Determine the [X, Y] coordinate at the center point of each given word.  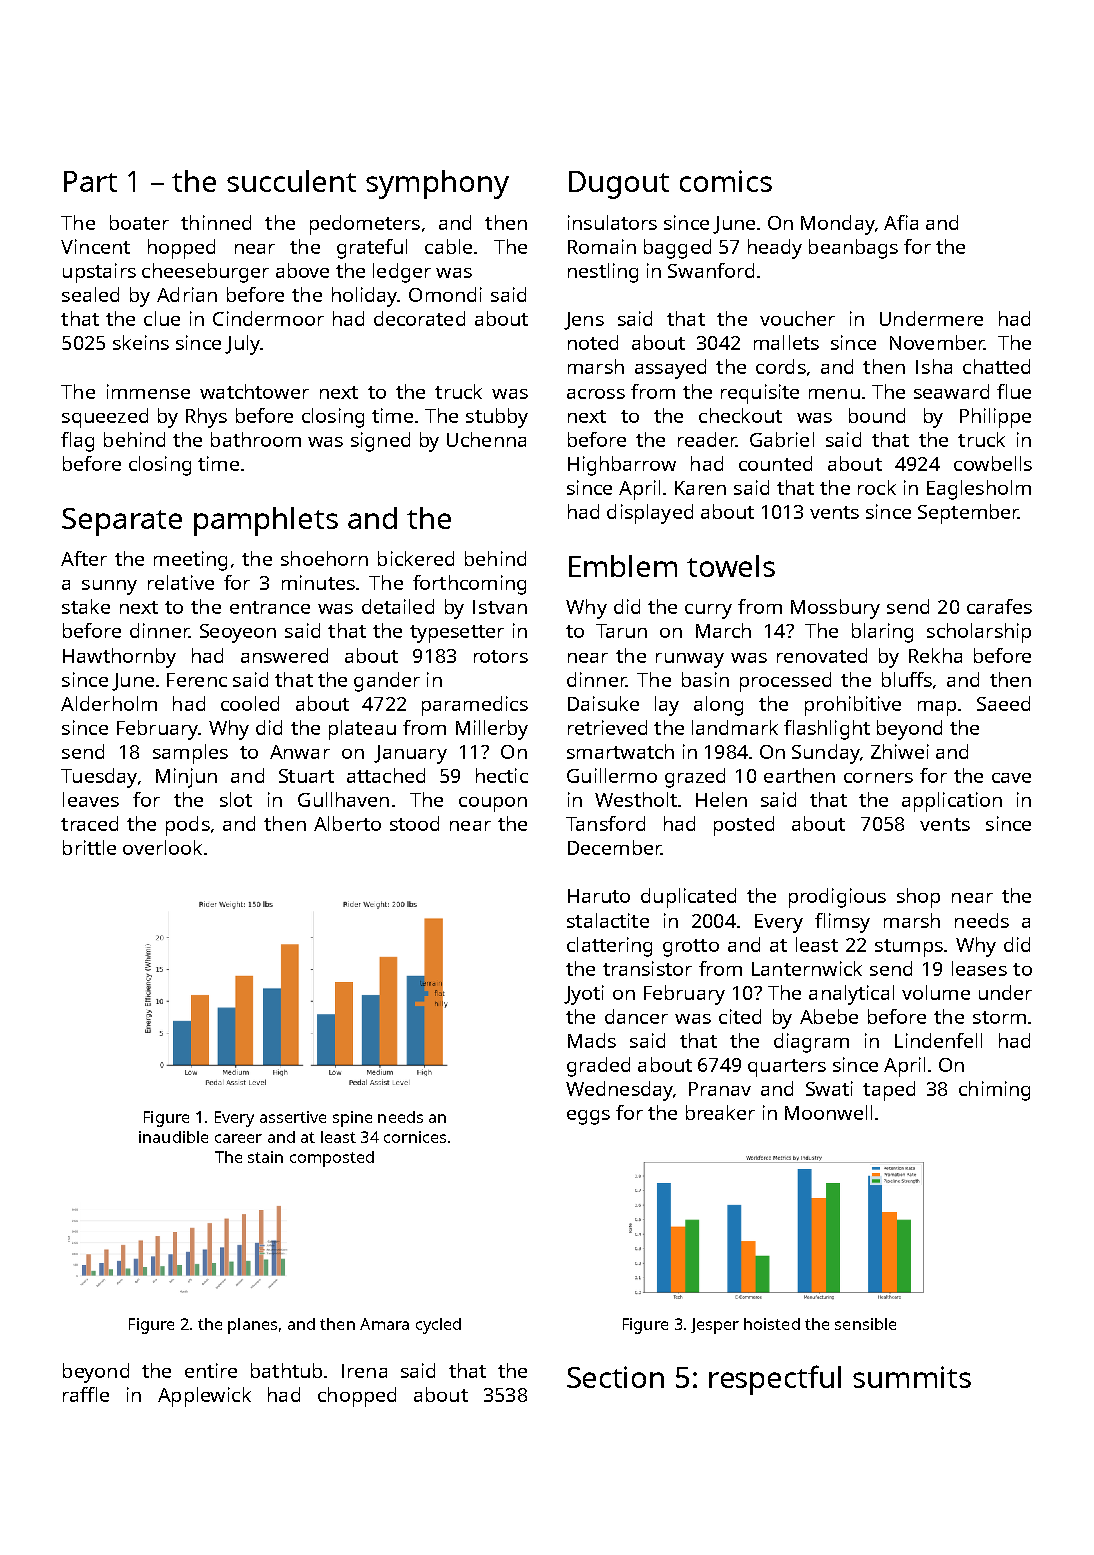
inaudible [173, 1137]
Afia [901, 222]
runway [690, 660]
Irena [364, 1371]
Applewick [204, 1397]
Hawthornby [119, 658]
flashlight [827, 730]
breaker [720, 1112]
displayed [650, 514]
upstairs [99, 273]
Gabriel [782, 439]
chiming [994, 1091]
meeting [190, 561]
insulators [612, 222]
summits [912, 1377]
